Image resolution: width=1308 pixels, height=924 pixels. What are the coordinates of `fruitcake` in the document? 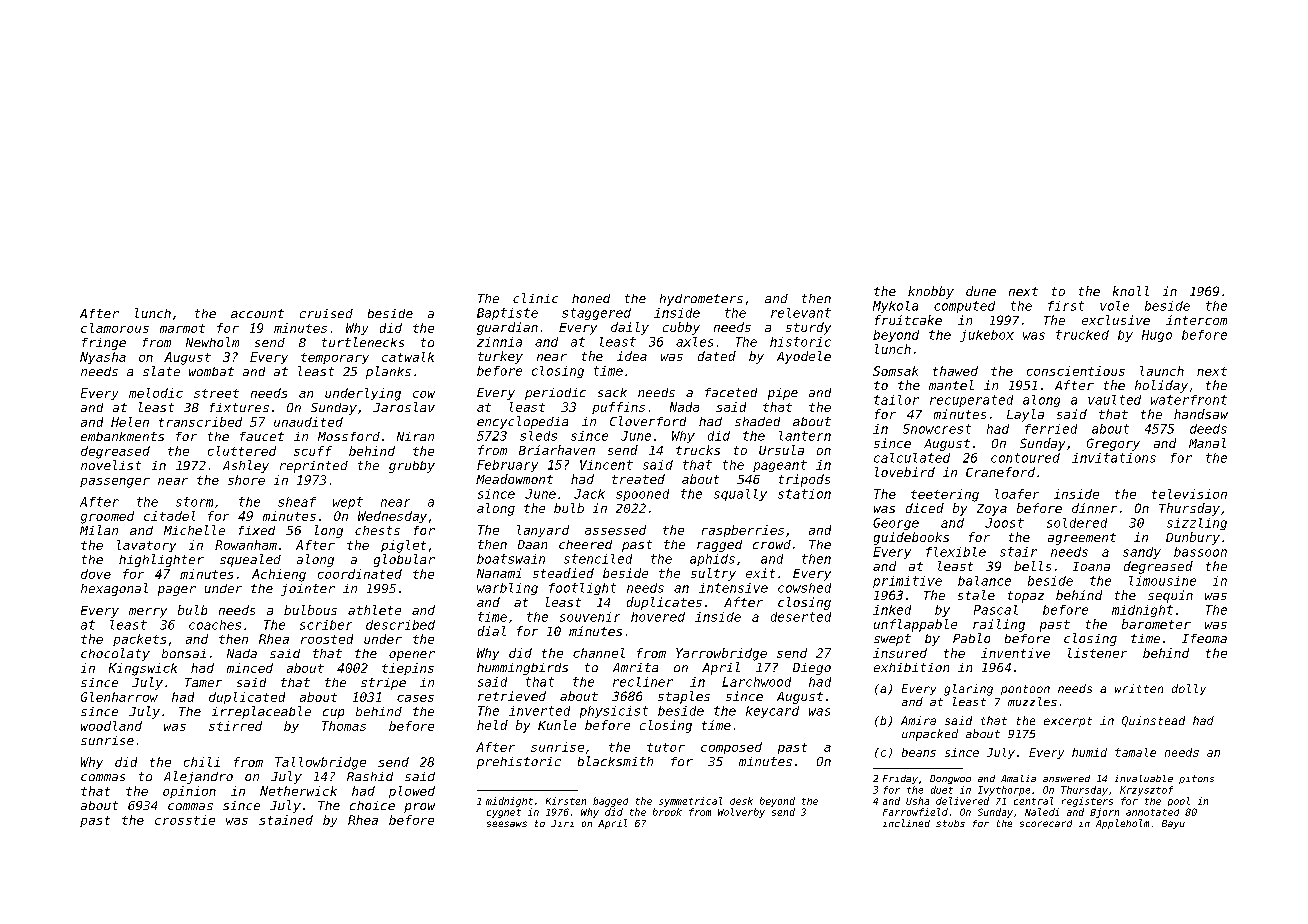 It's located at (908, 320).
